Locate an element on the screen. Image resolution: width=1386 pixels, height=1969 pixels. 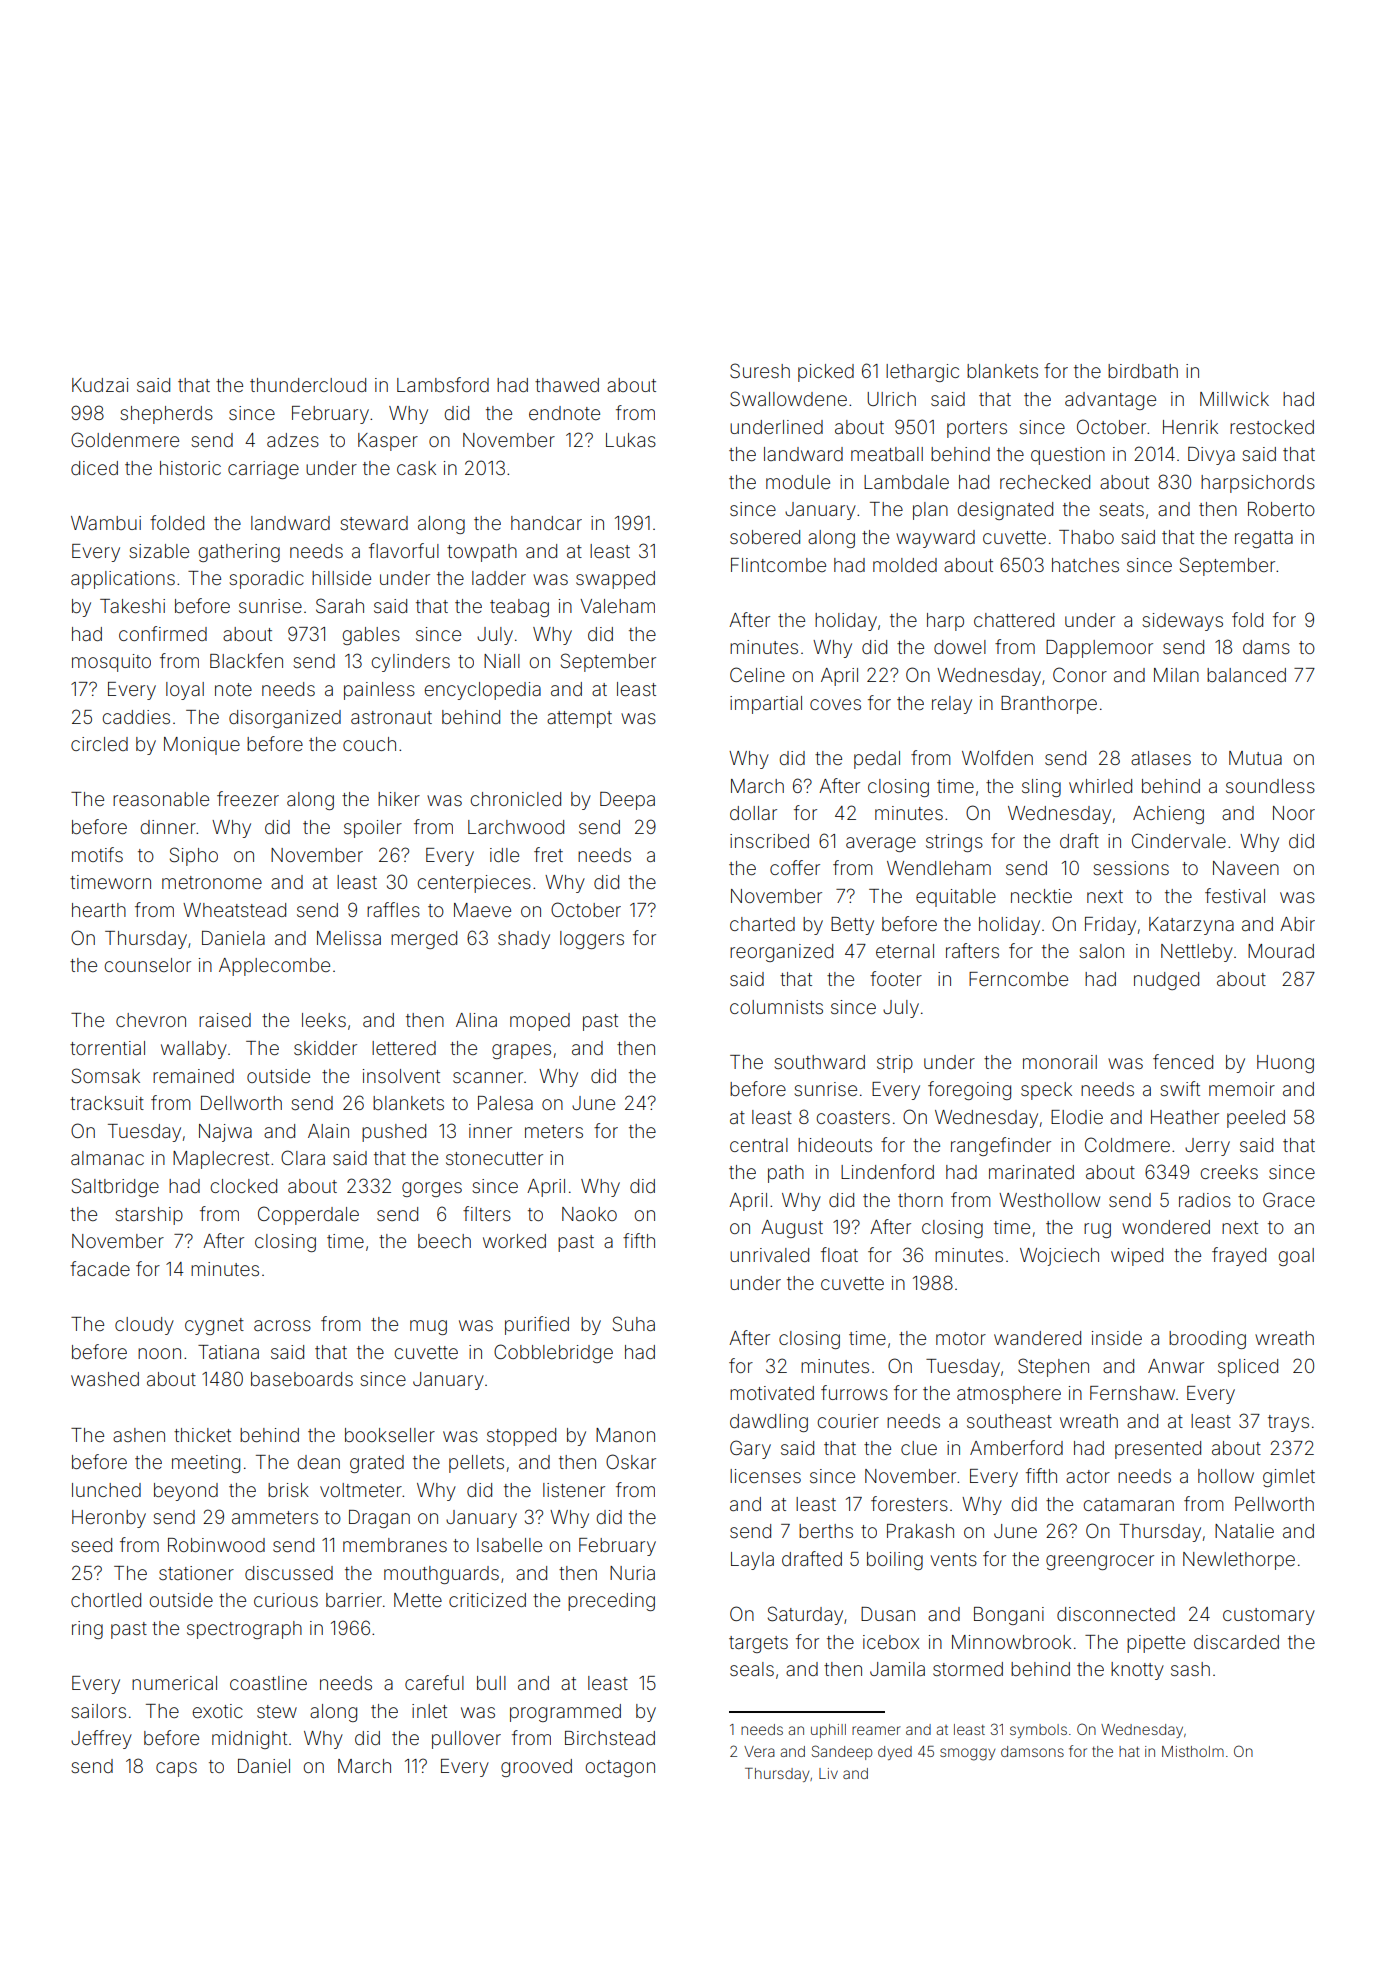
octagon is located at coordinates (620, 1768).
